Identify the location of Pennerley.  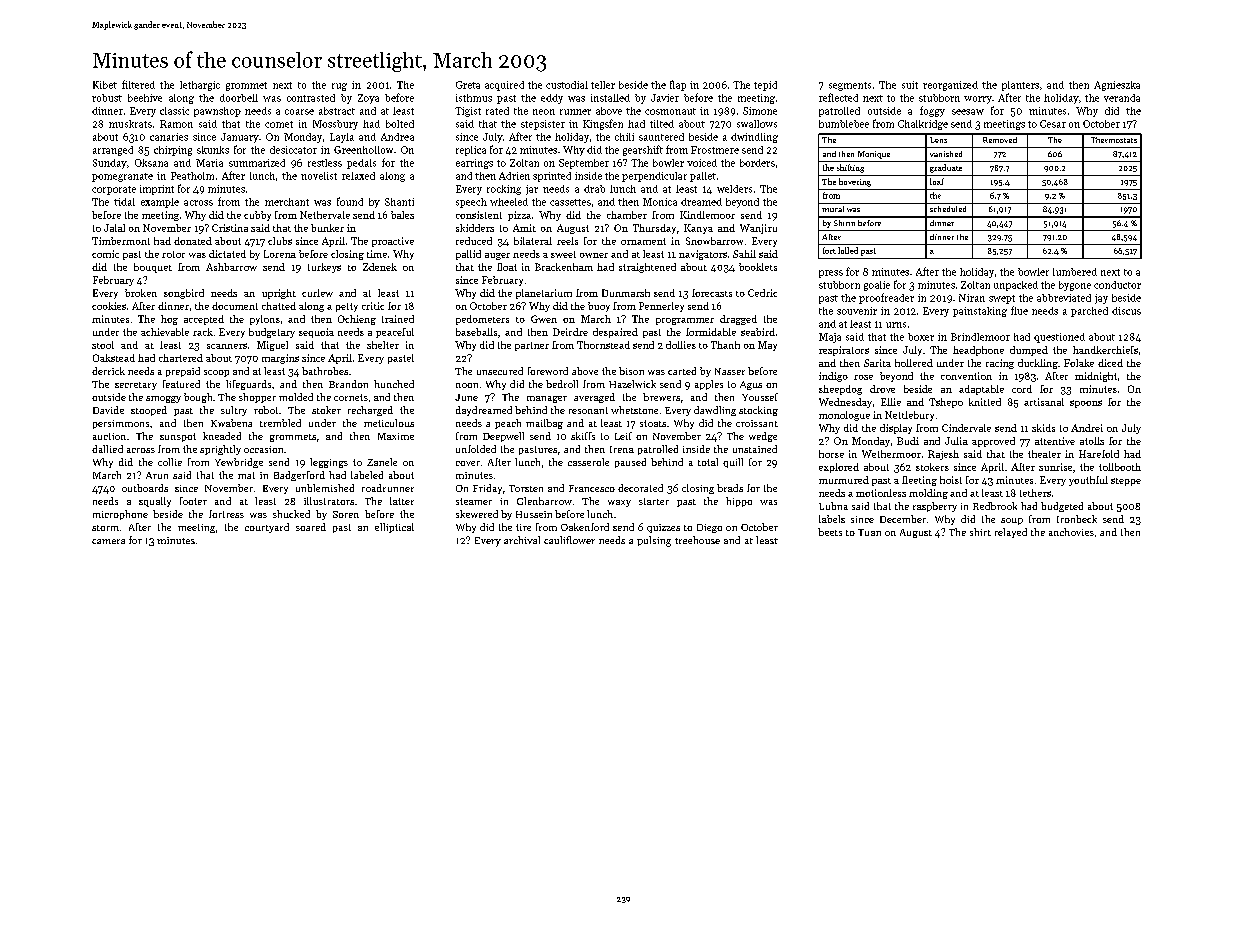
(661, 307).
